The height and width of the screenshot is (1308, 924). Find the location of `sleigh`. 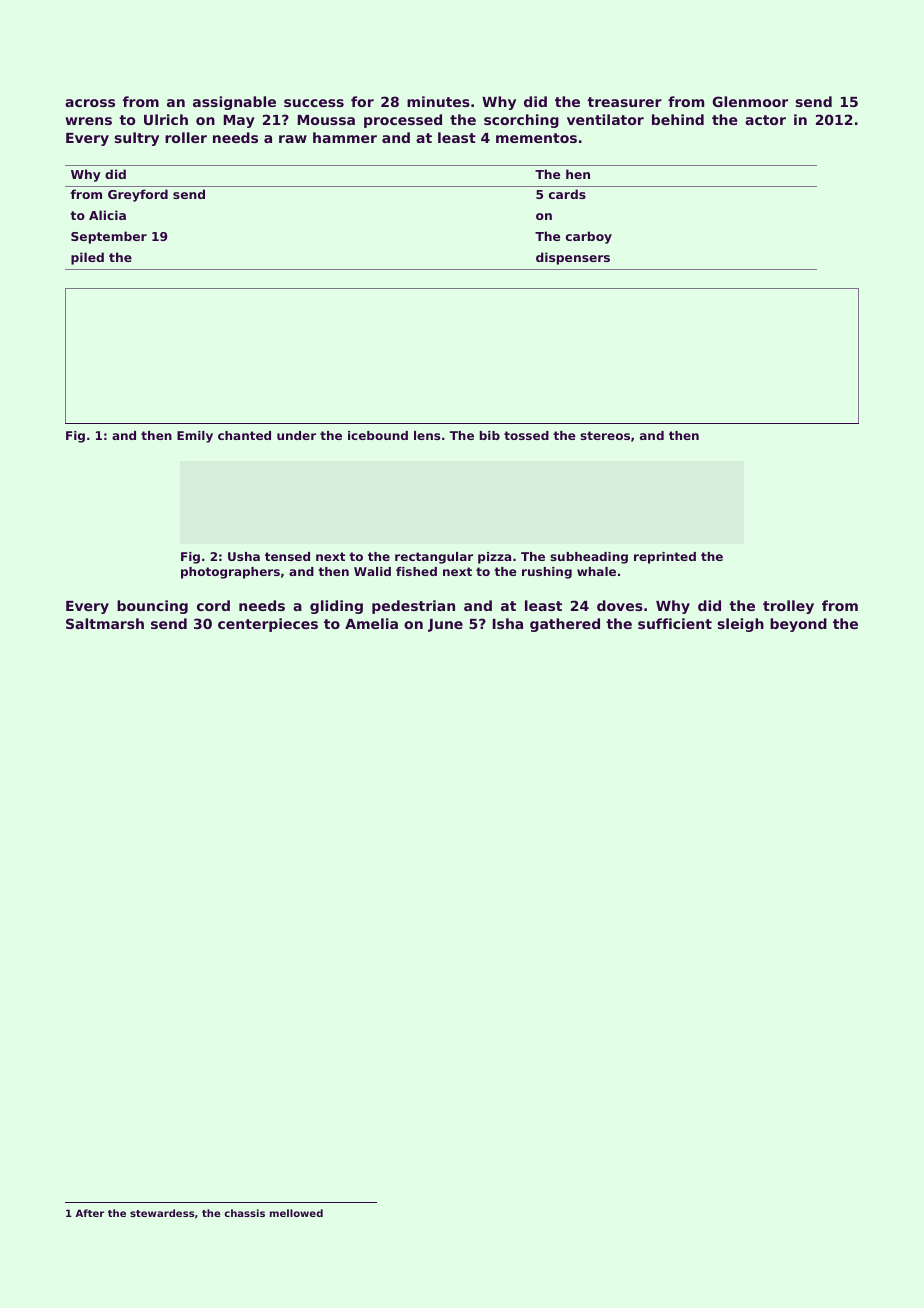

sleigh is located at coordinates (741, 625).
